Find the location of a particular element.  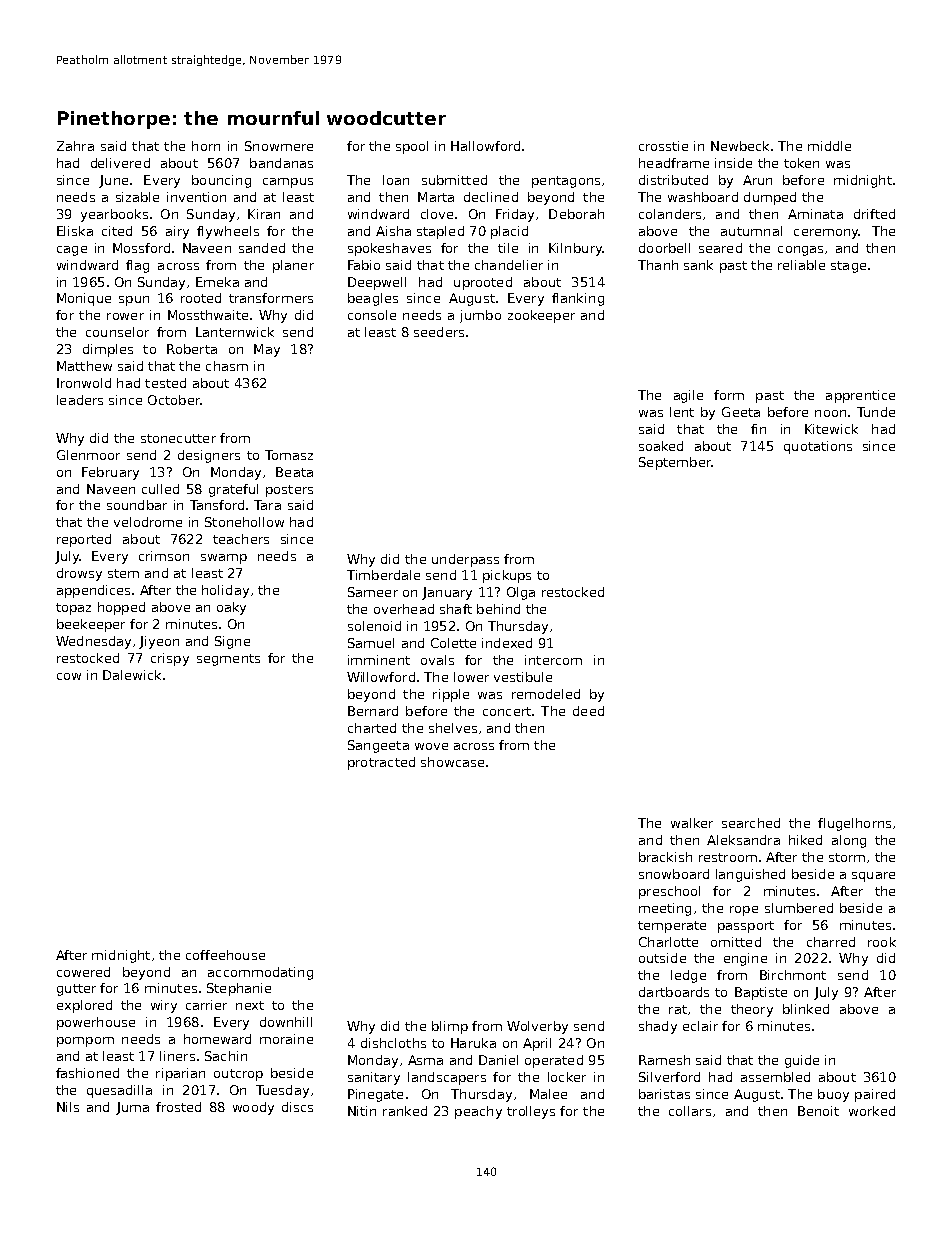

flag is located at coordinates (137, 266).
